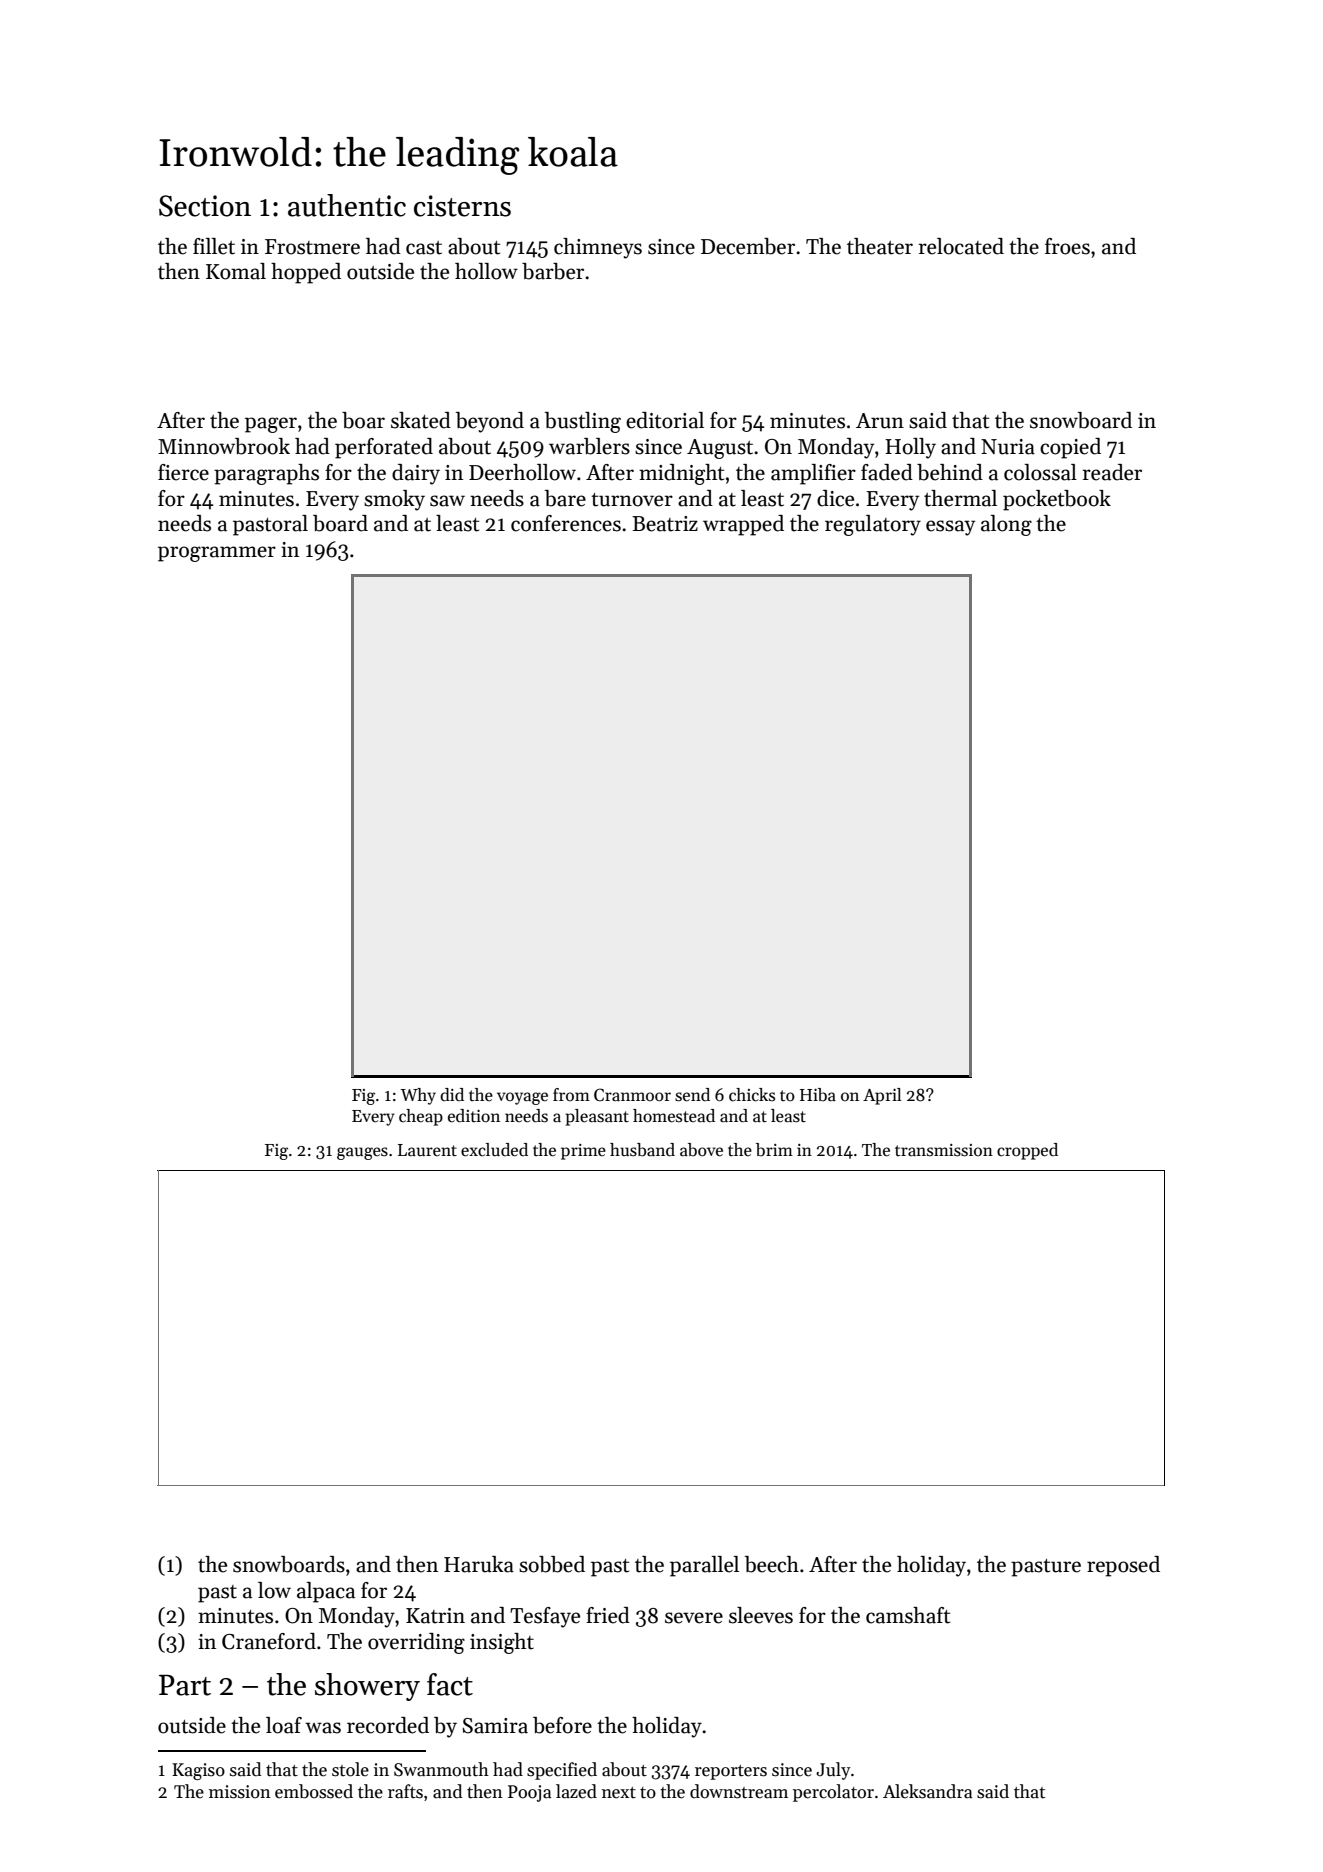 The width and height of the screenshot is (1323, 1872). What do you see at coordinates (224, 446) in the screenshot?
I see `Minnowbrook` at bounding box center [224, 446].
